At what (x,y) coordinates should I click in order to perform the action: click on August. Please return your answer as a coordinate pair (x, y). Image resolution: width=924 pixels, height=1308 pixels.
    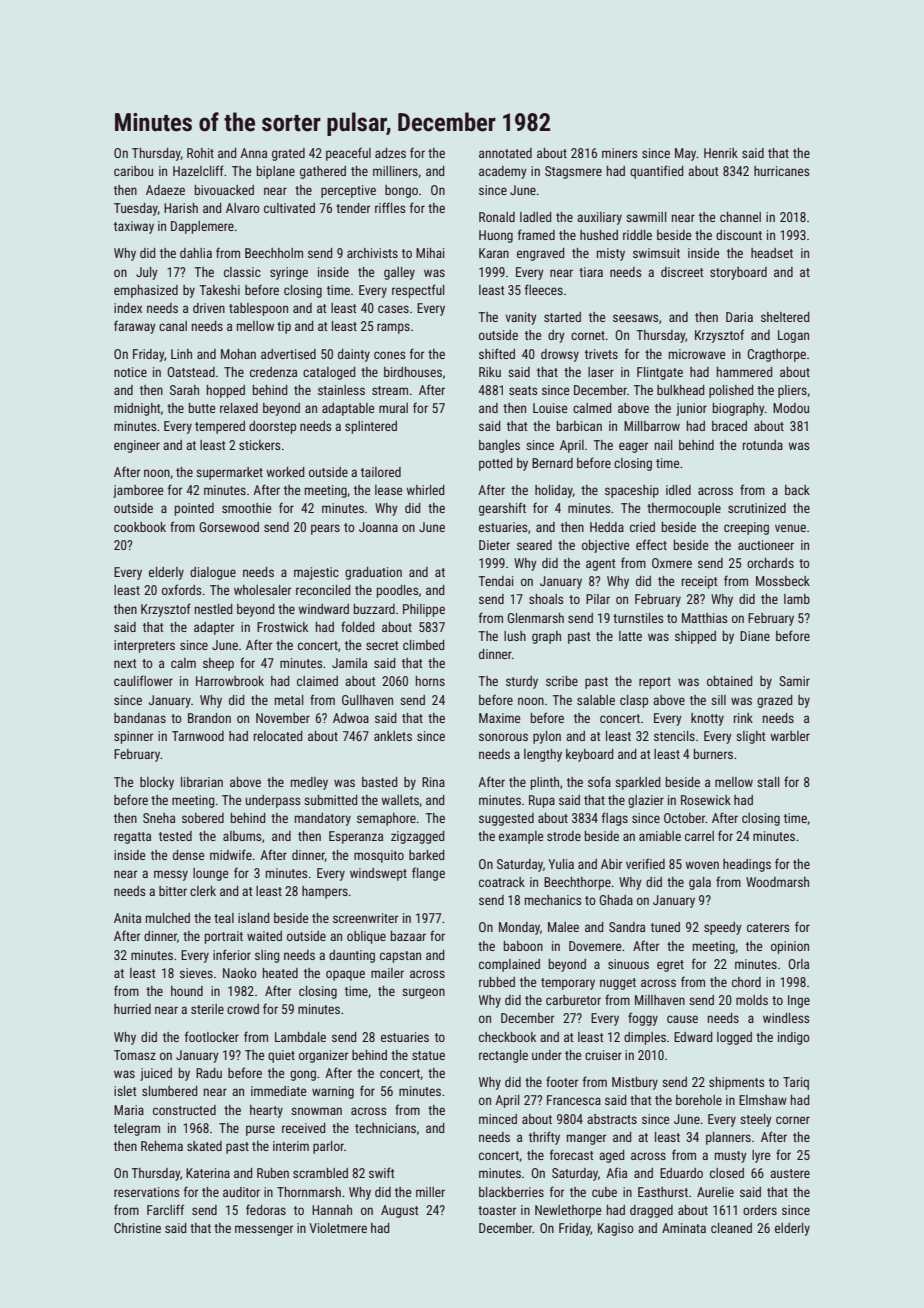
    Looking at the image, I should click on (399, 1211).
